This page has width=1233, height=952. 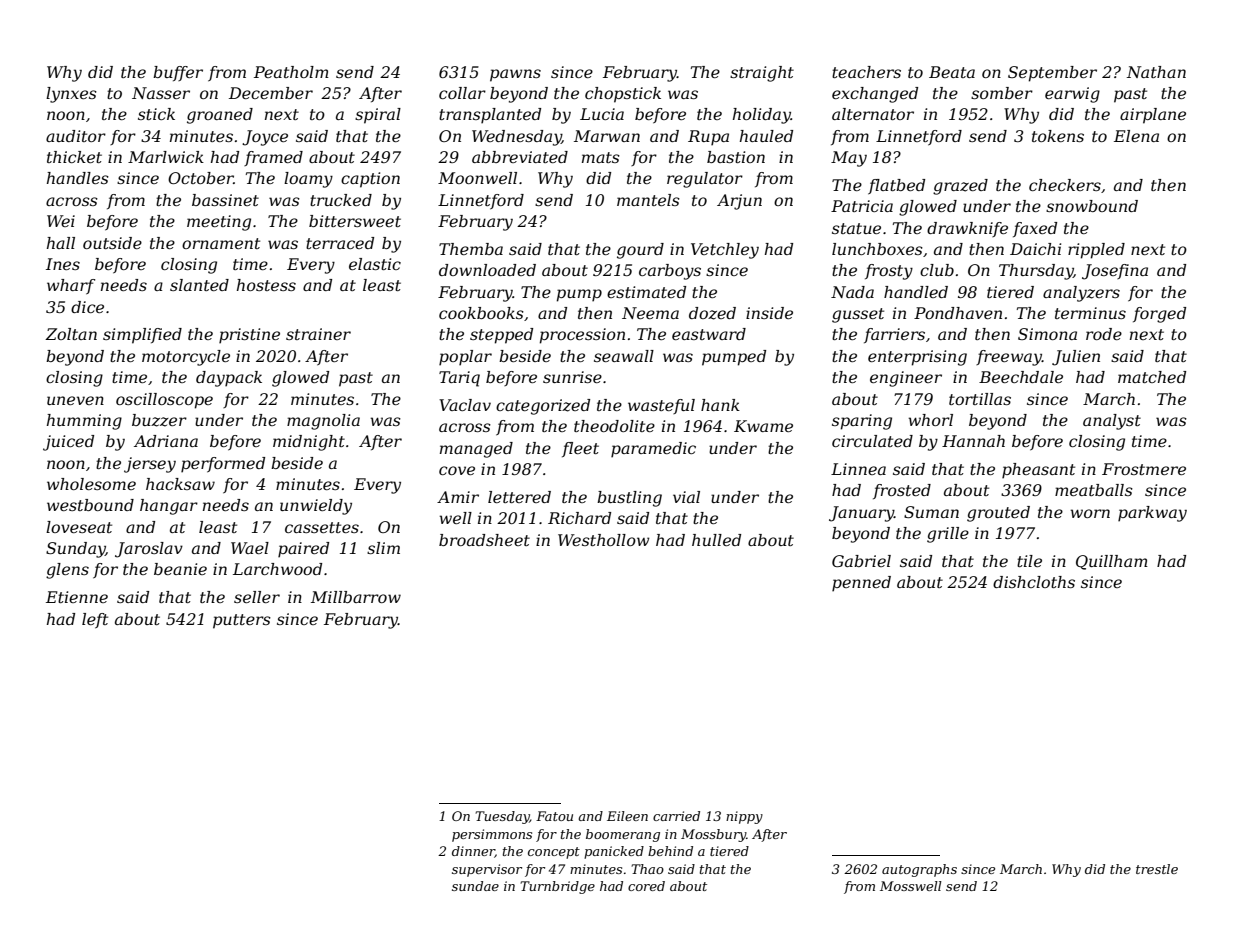 What do you see at coordinates (475, 886) in the page?
I see `sundae` at bounding box center [475, 886].
